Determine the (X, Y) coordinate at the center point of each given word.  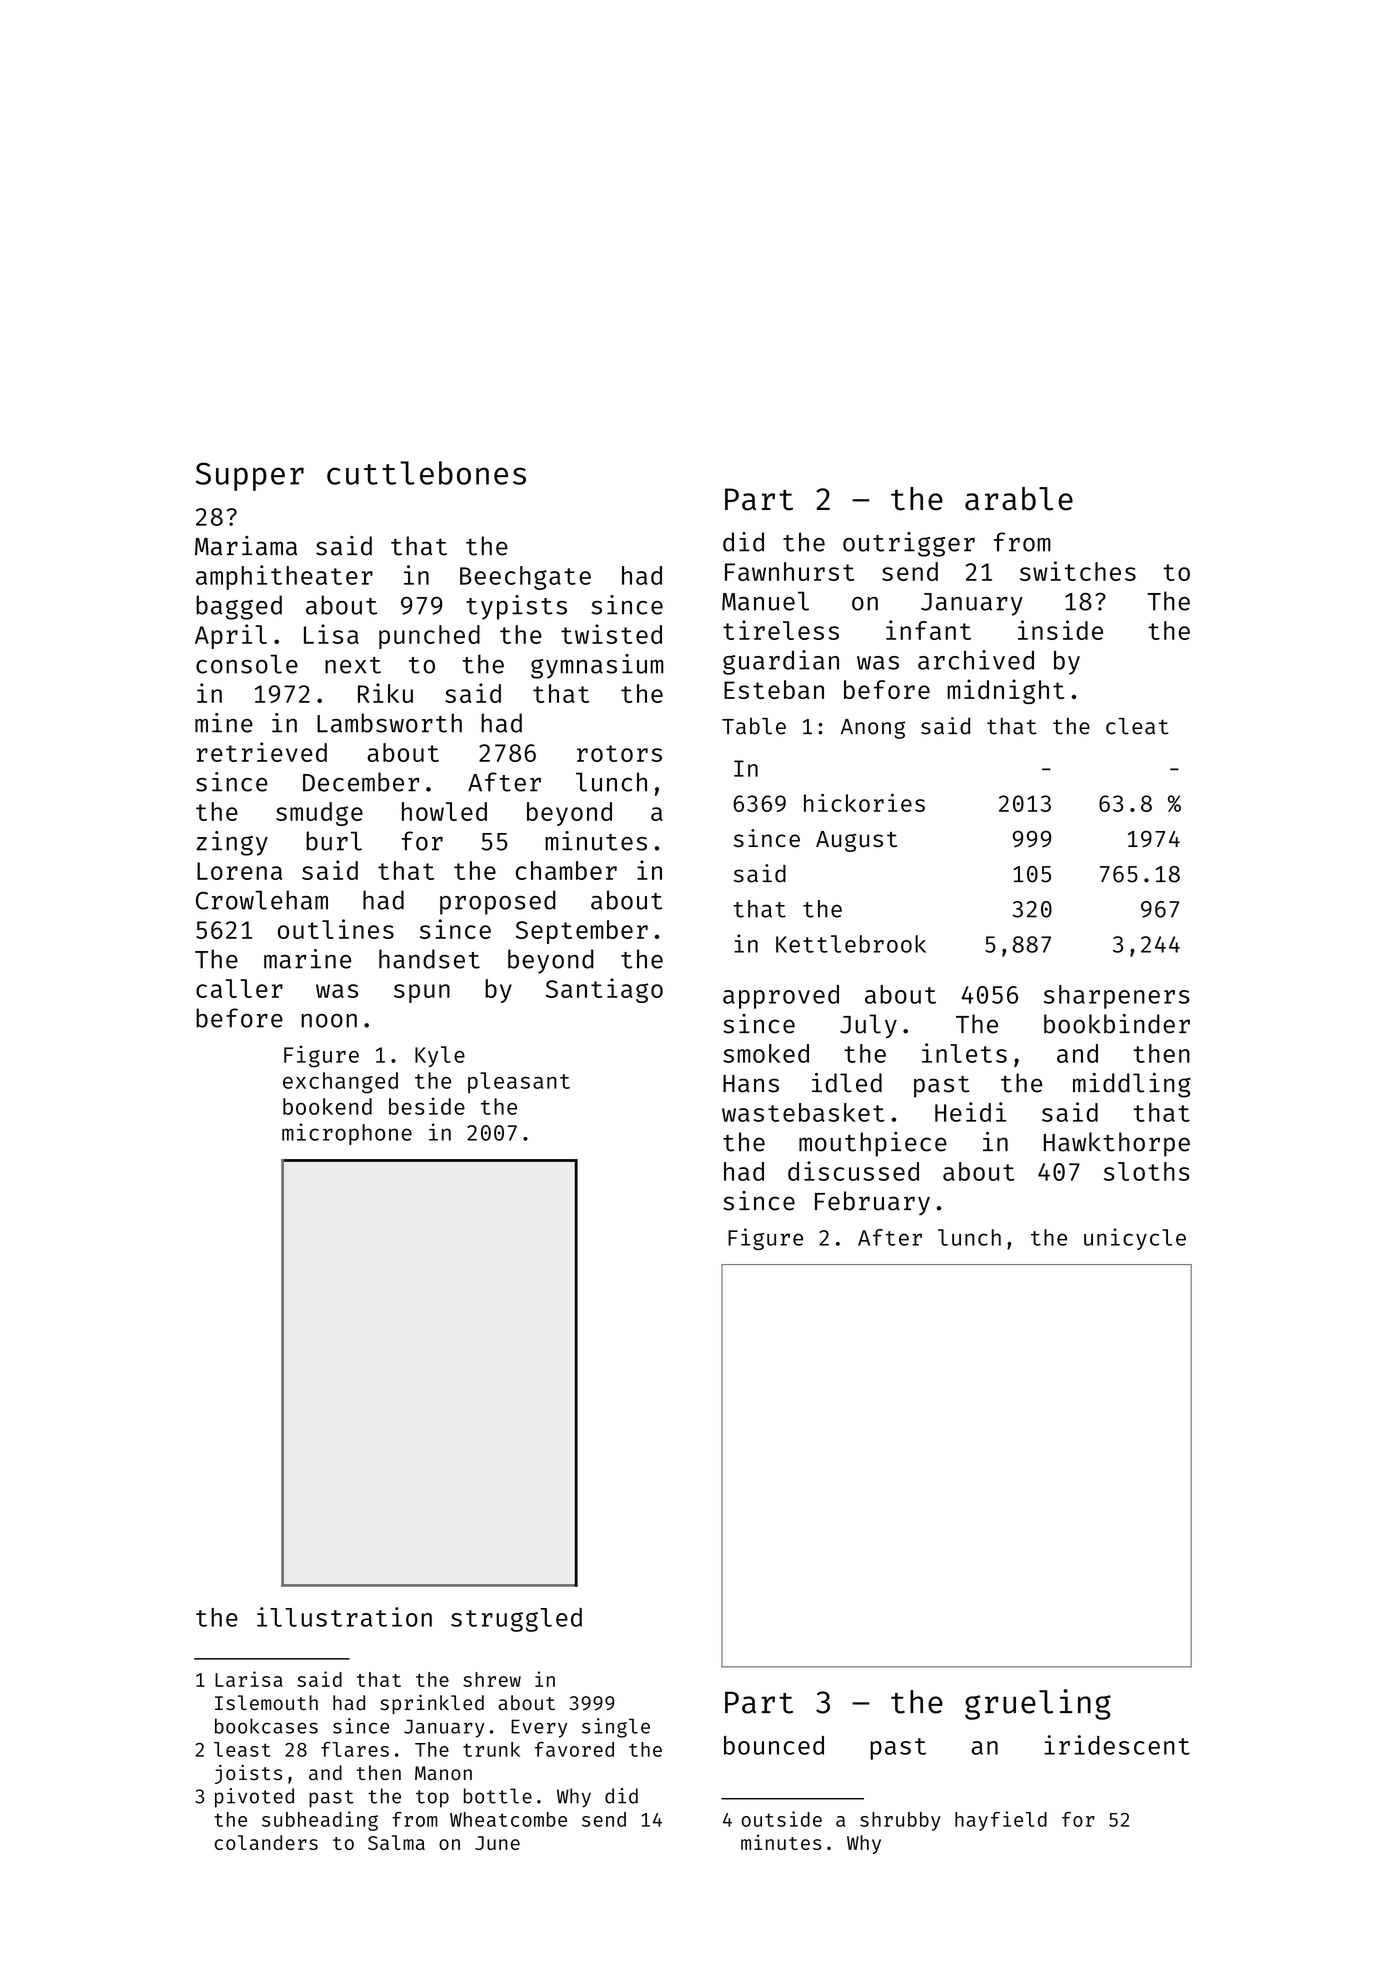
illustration (344, 1617)
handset (429, 959)
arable (1019, 499)
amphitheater (284, 577)
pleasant (519, 1082)
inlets (964, 1053)
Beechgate (525, 578)
